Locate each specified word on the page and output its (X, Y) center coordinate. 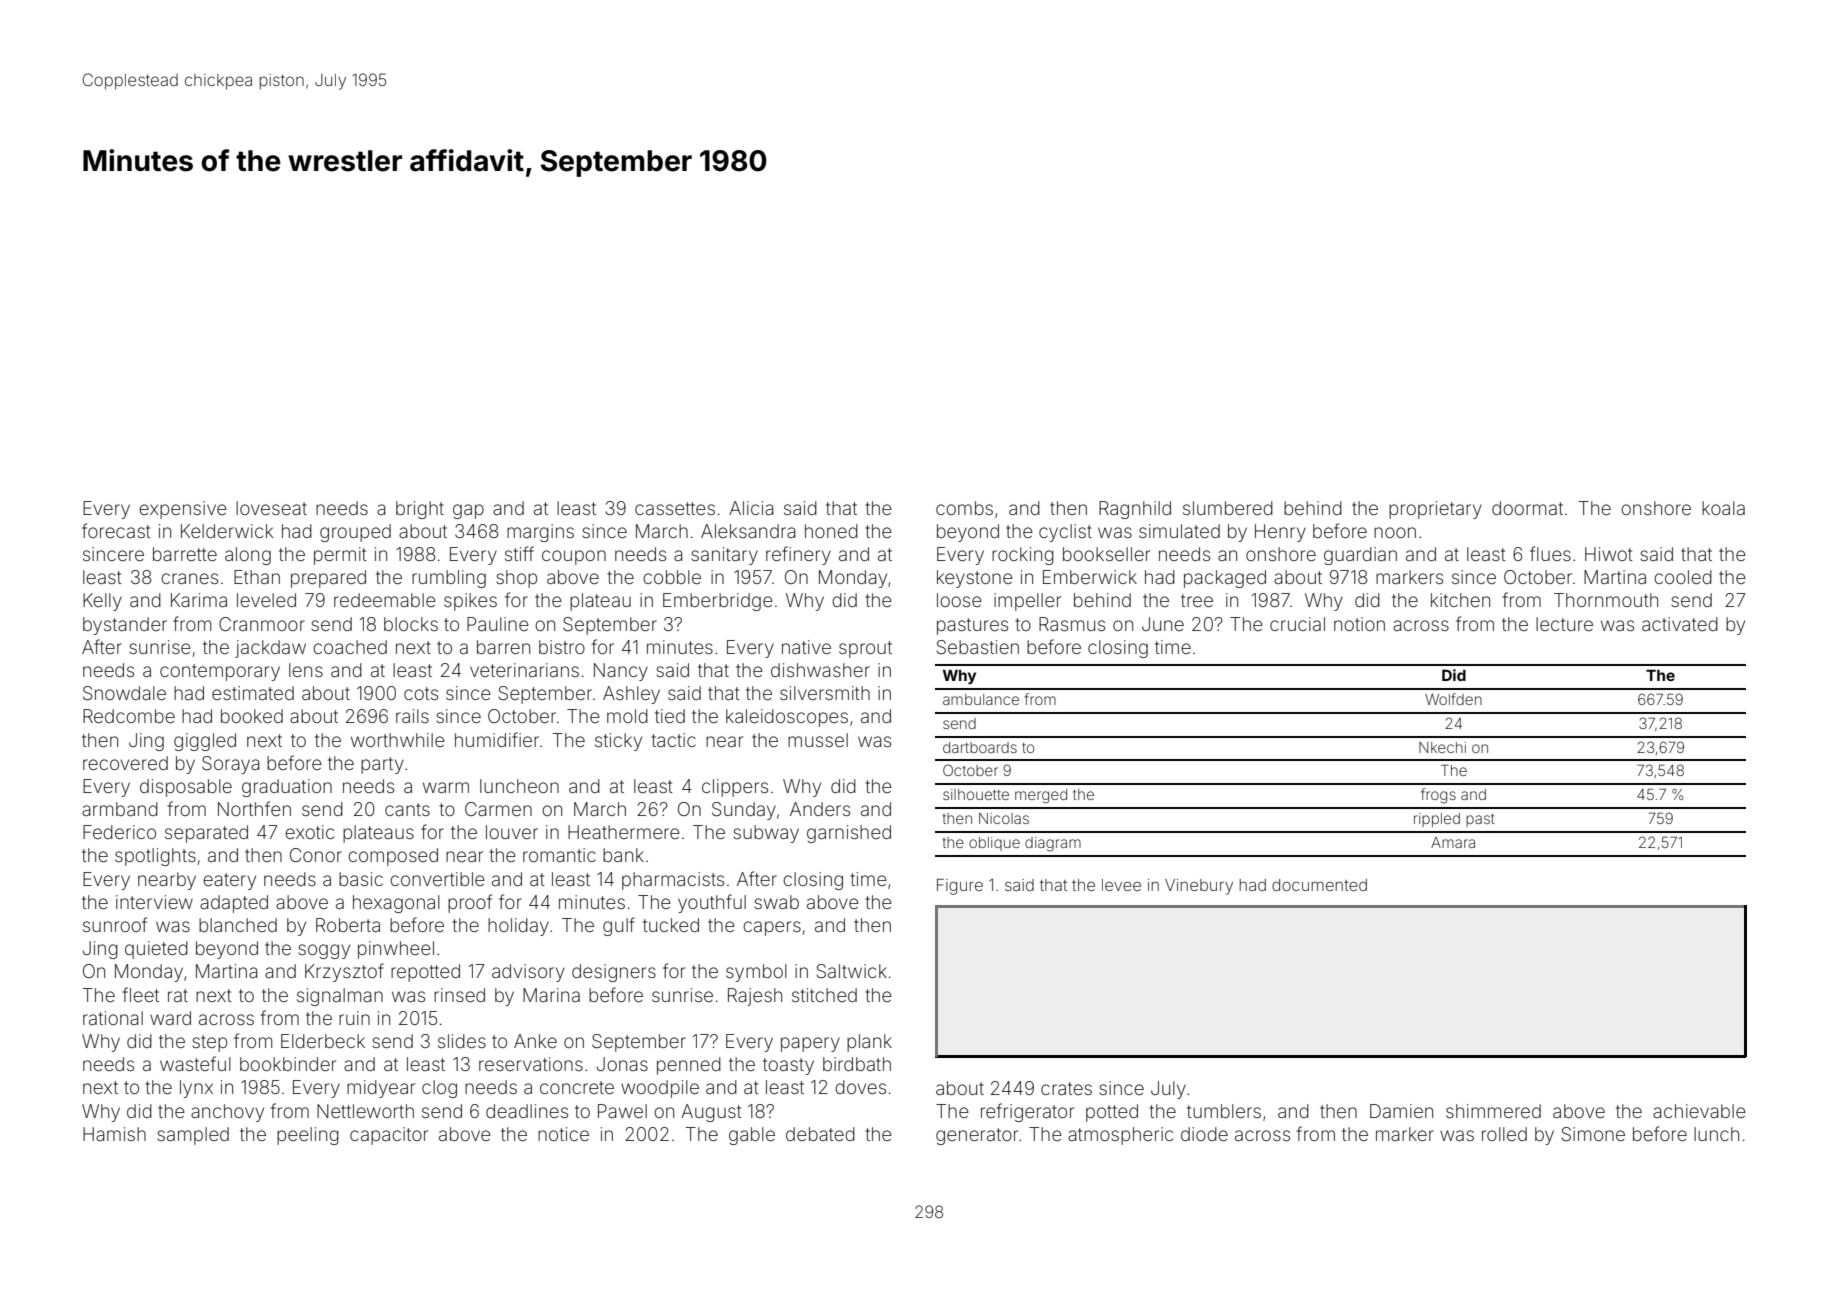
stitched (824, 995)
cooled (1683, 577)
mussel (818, 740)
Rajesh (755, 997)
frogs (1438, 796)
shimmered (1493, 1111)
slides (462, 1041)
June (1163, 624)
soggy (324, 951)
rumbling (449, 579)
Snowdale (124, 693)
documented (1319, 885)
